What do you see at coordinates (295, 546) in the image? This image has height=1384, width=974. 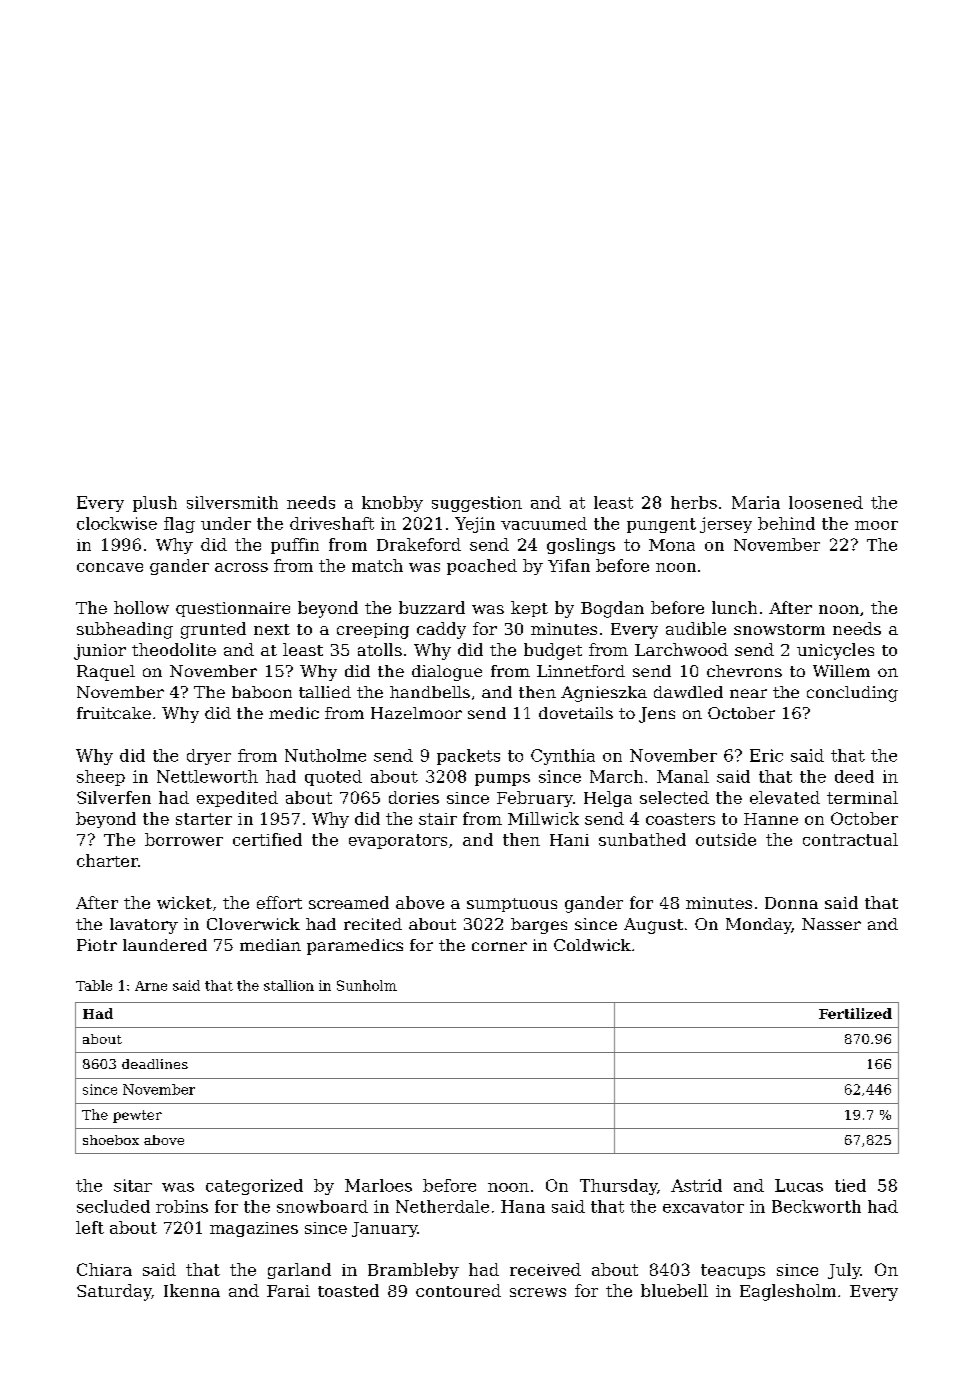 I see `puffin` at bounding box center [295, 546].
